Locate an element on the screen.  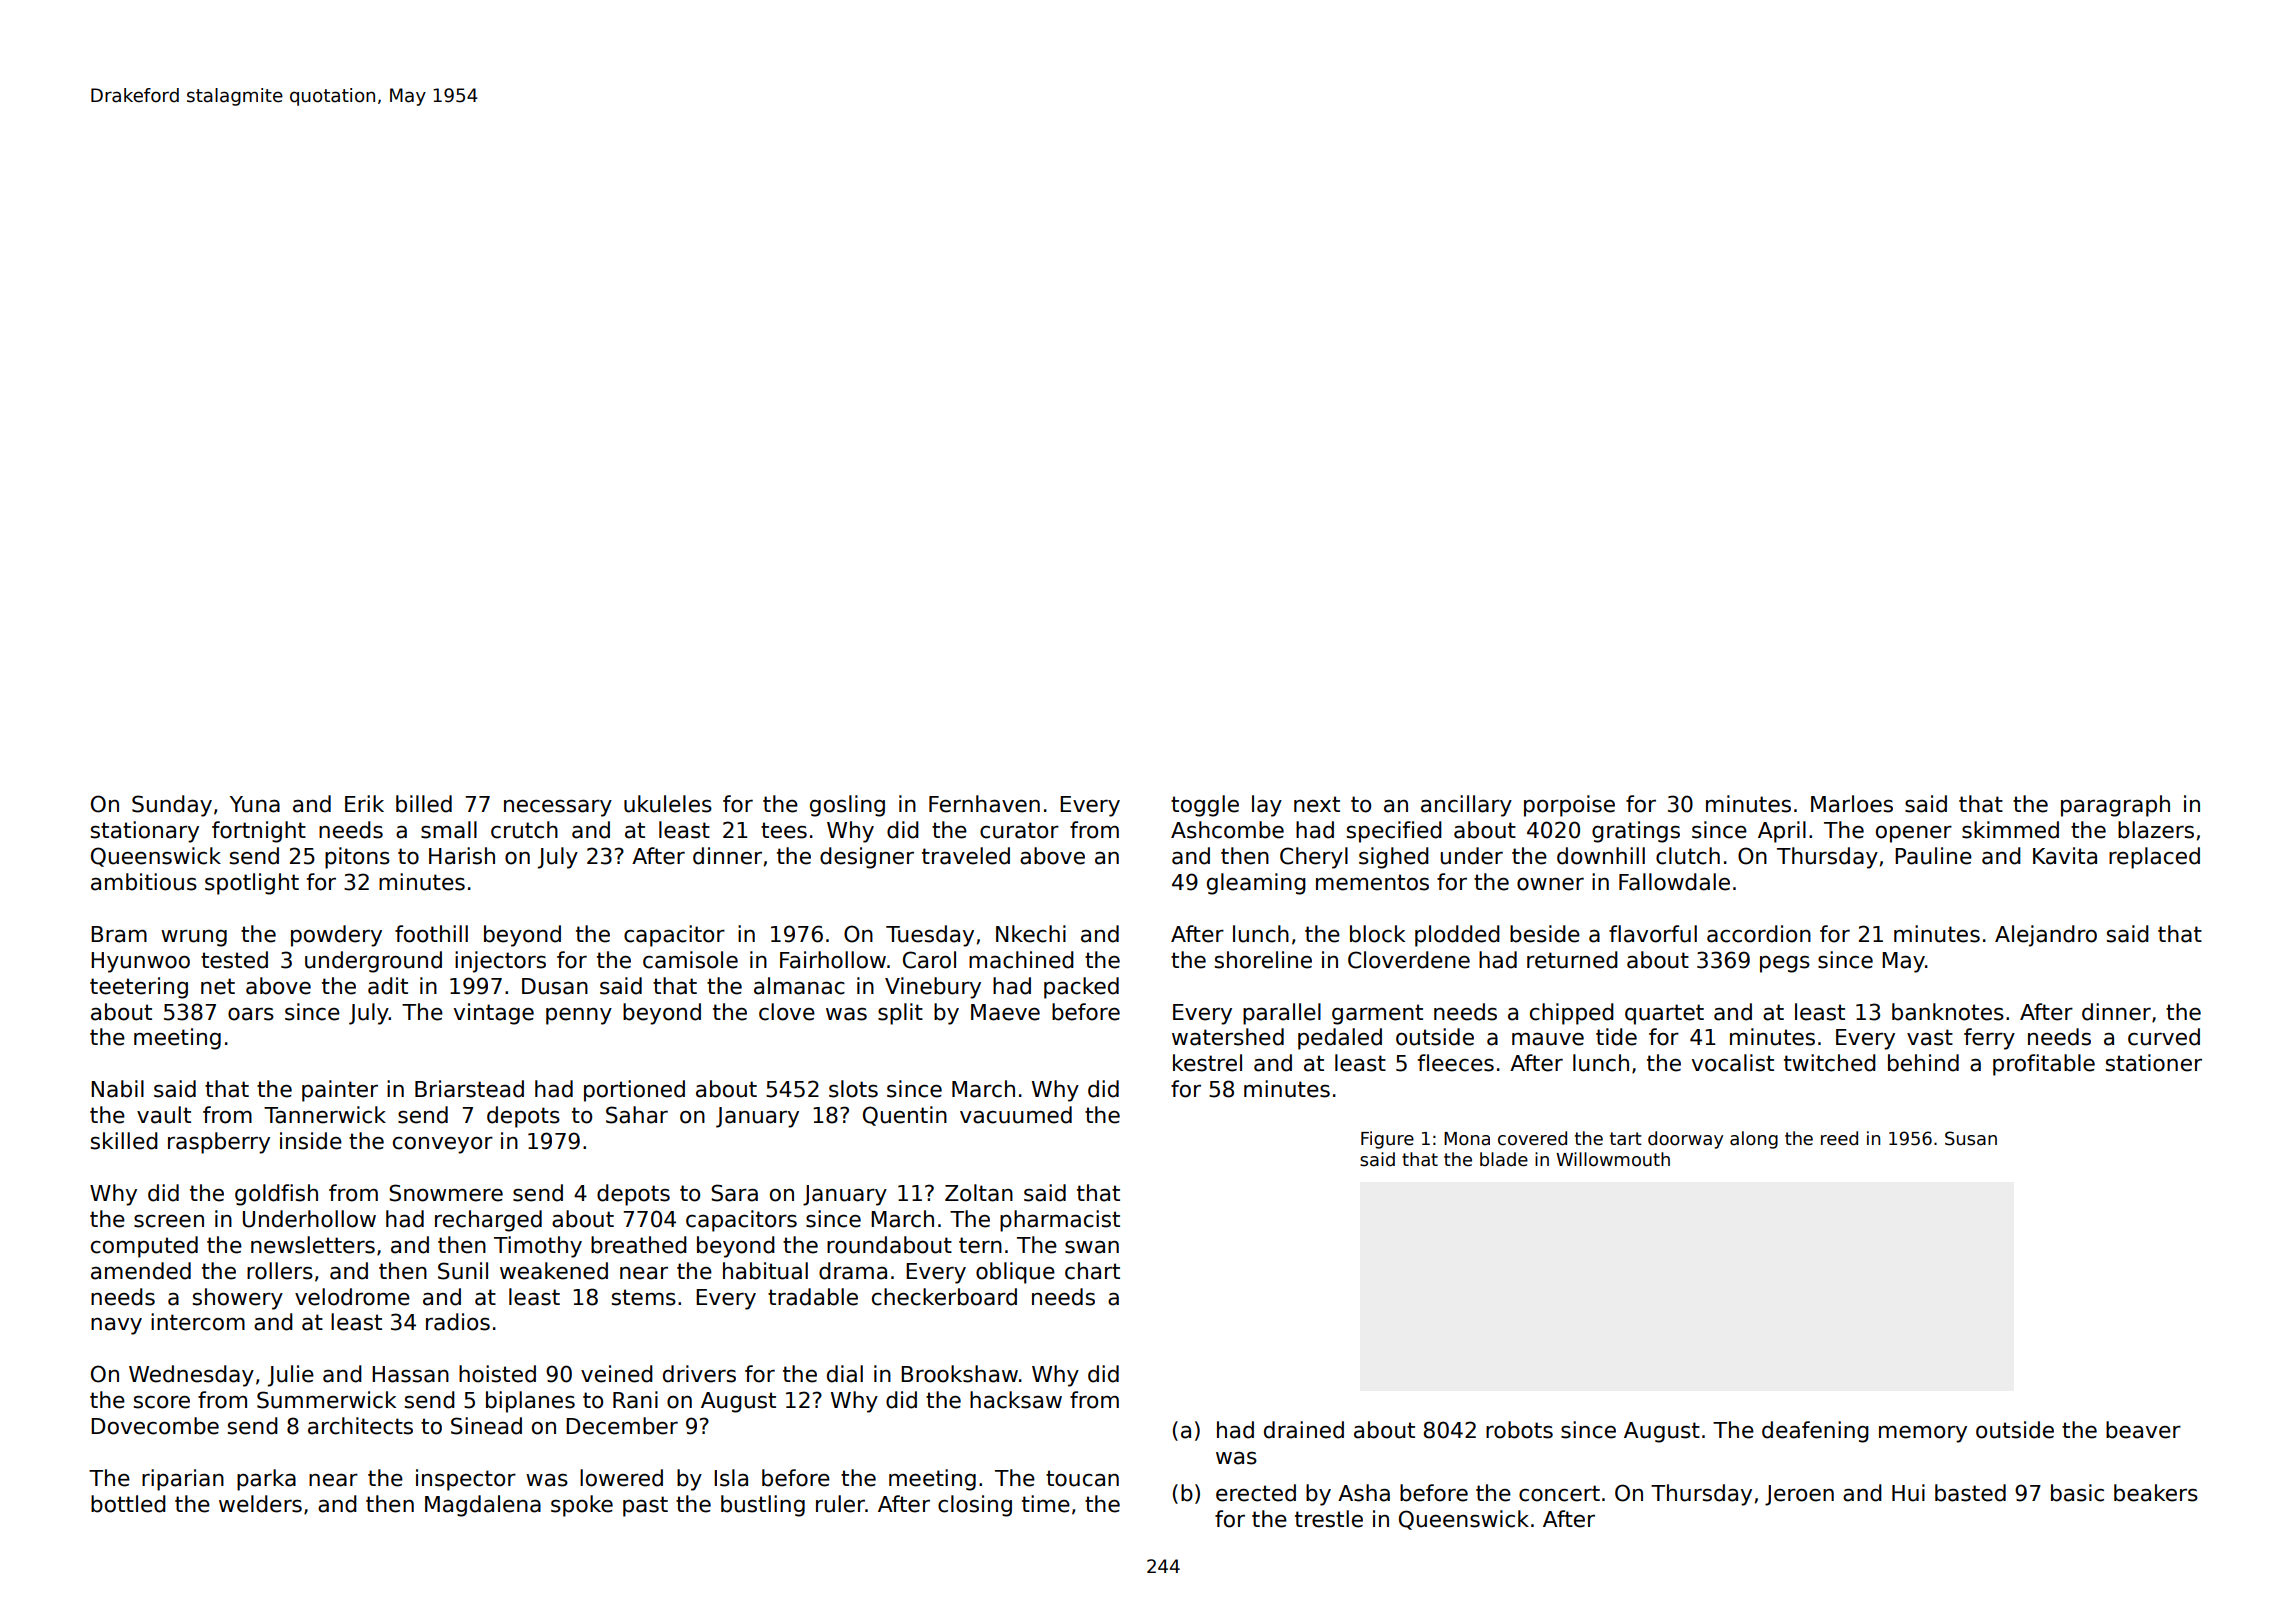
Alejandro is located at coordinates (2046, 936).
